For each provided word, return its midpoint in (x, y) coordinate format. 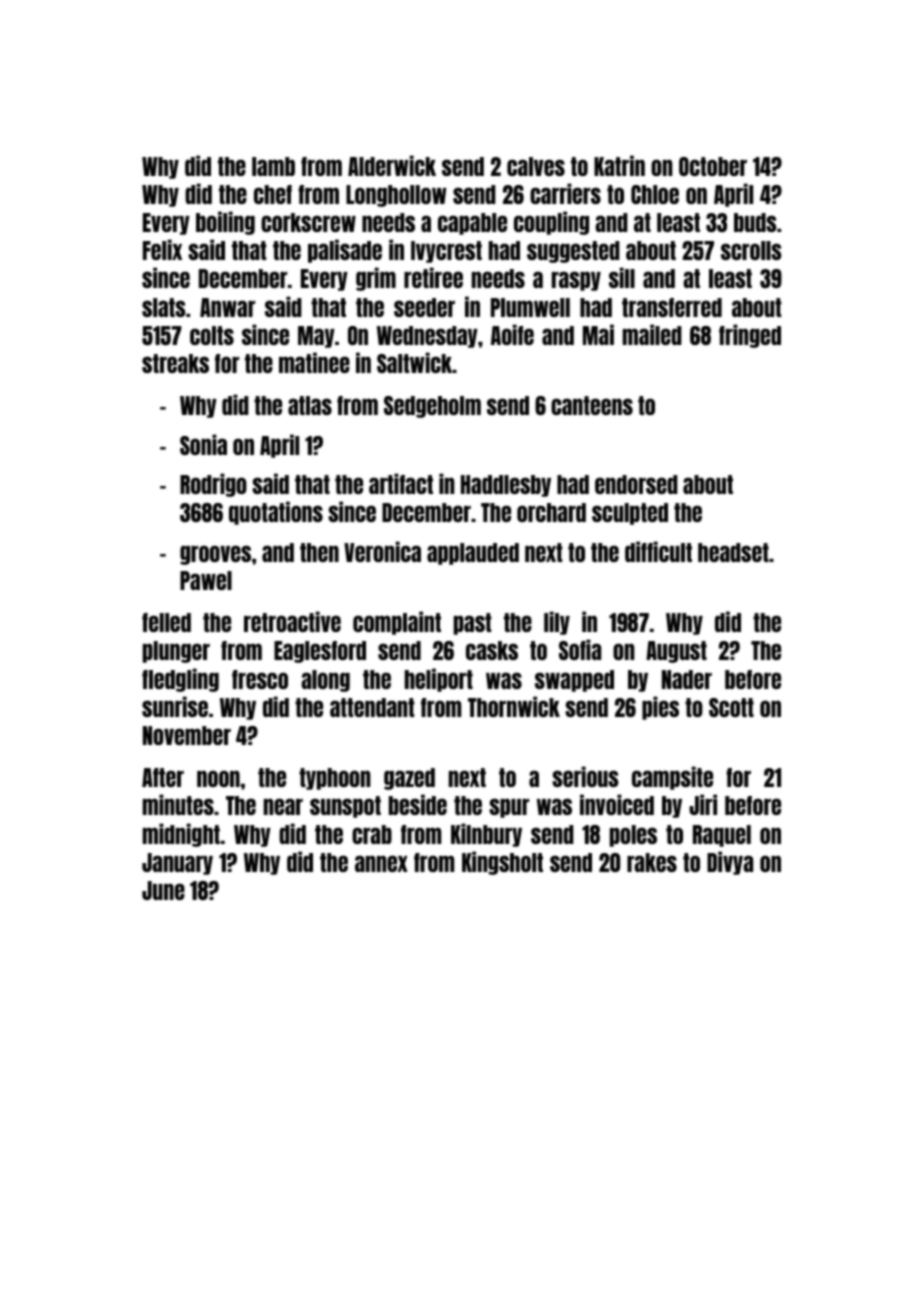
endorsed (636, 484)
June (163, 890)
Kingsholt (502, 863)
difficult (658, 551)
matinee (314, 362)
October (713, 166)
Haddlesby (506, 486)
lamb (273, 166)
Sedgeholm (432, 407)
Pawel (206, 580)
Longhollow (396, 196)
